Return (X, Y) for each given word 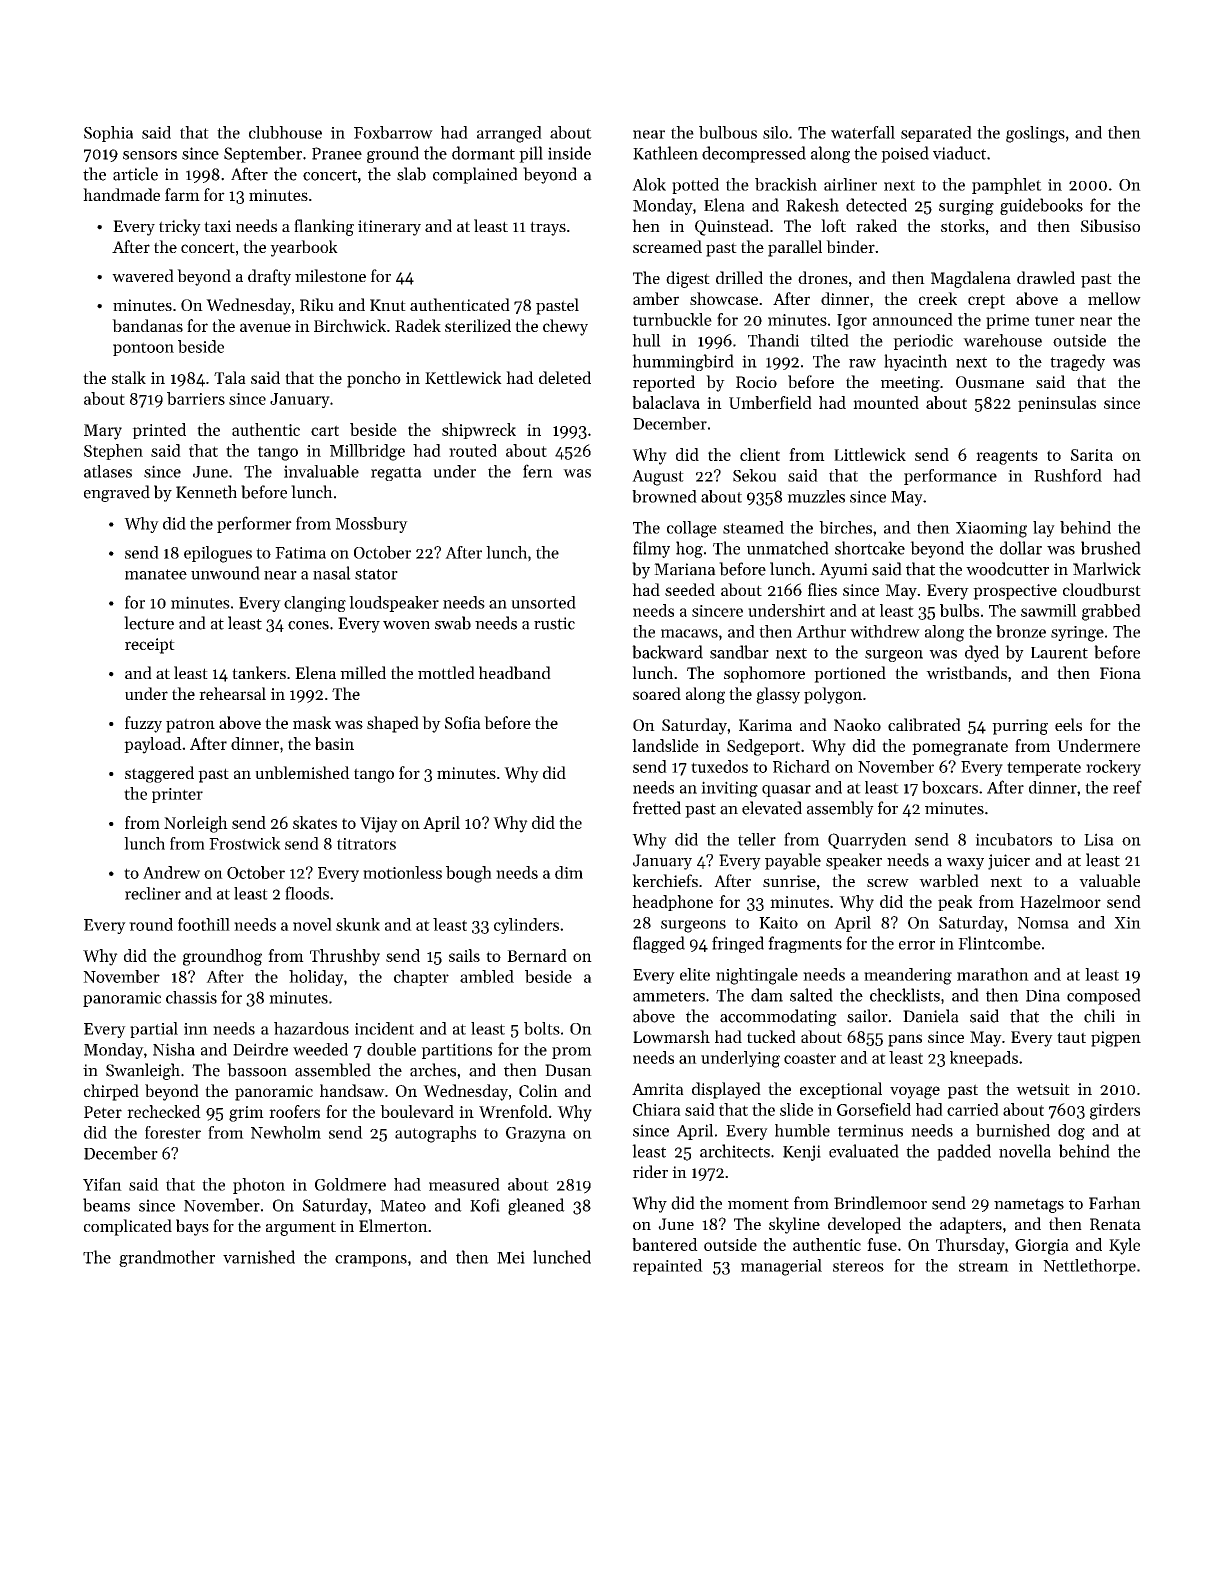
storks (963, 225)
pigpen (1116, 1039)
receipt (150, 646)
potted (695, 186)
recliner (153, 893)
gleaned (536, 1206)
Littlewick (870, 454)
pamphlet (1007, 186)
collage (692, 529)
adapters (971, 1225)
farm (182, 194)
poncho (374, 379)
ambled (487, 976)
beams (106, 1205)
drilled (739, 277)
